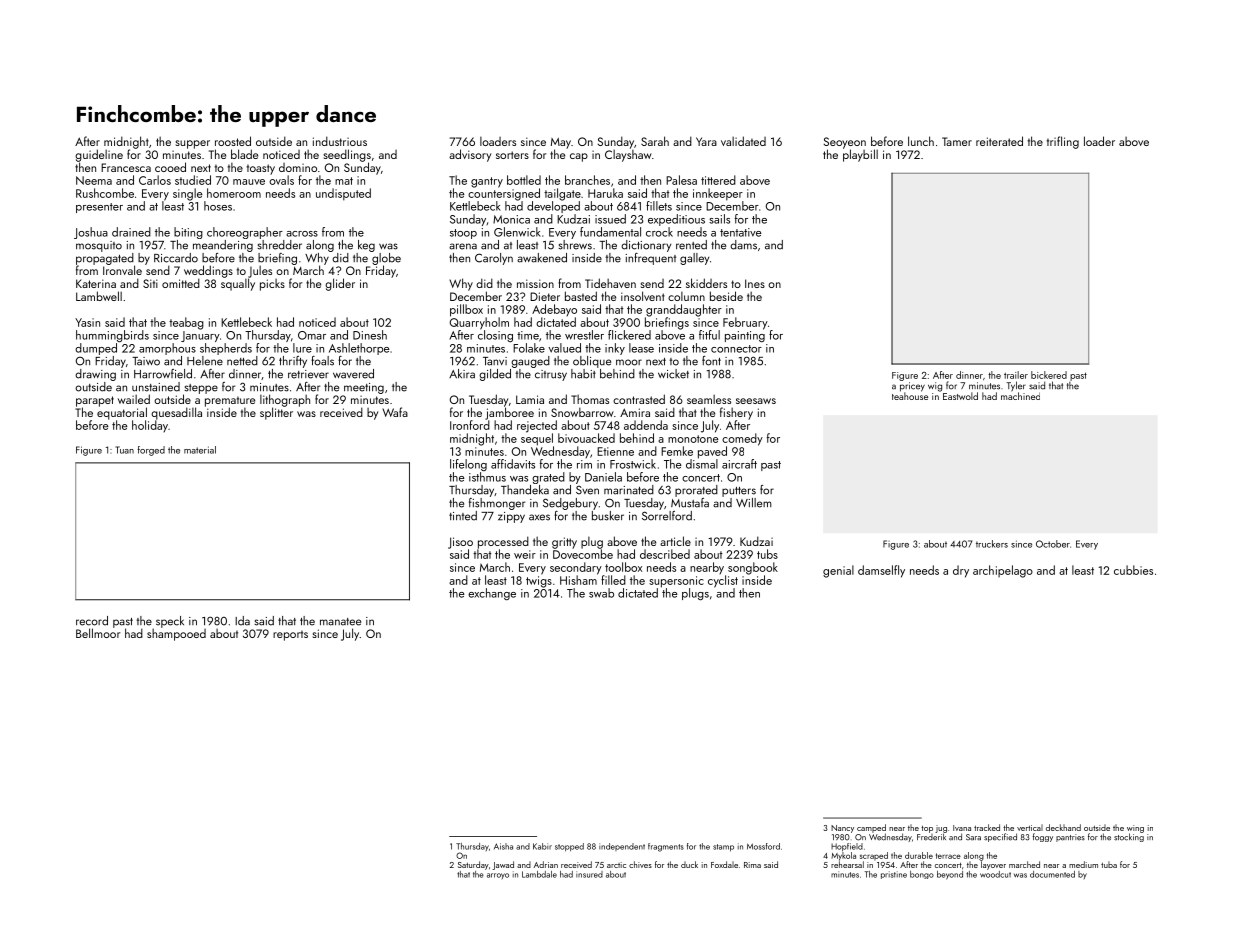 The image size is (1233, 952). Describe the element at coordinates (615, 451) in the document. I see `Etienne` at that location.
